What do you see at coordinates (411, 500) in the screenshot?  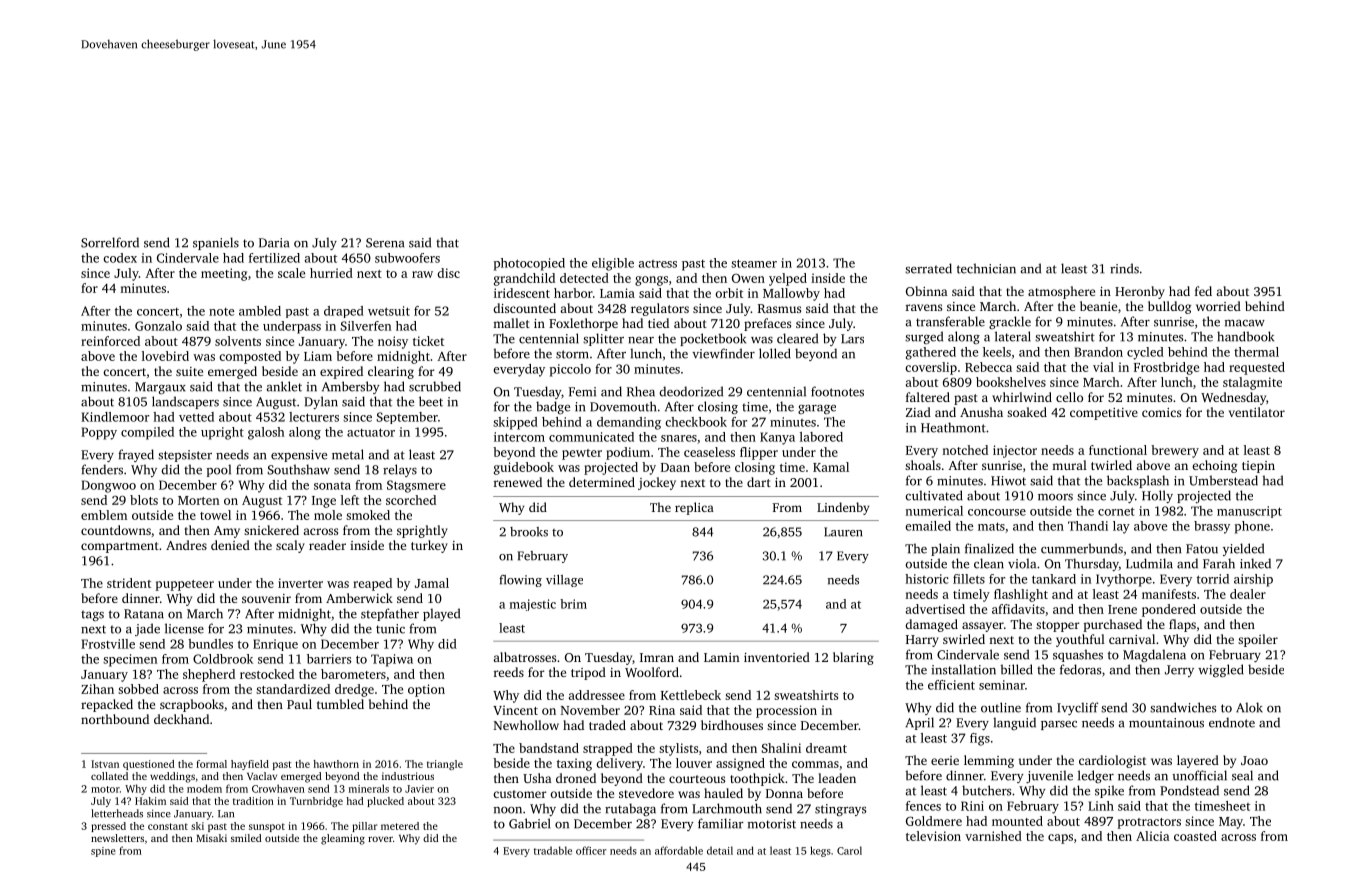 I see `scorched` at bounding box center [411, 500].
